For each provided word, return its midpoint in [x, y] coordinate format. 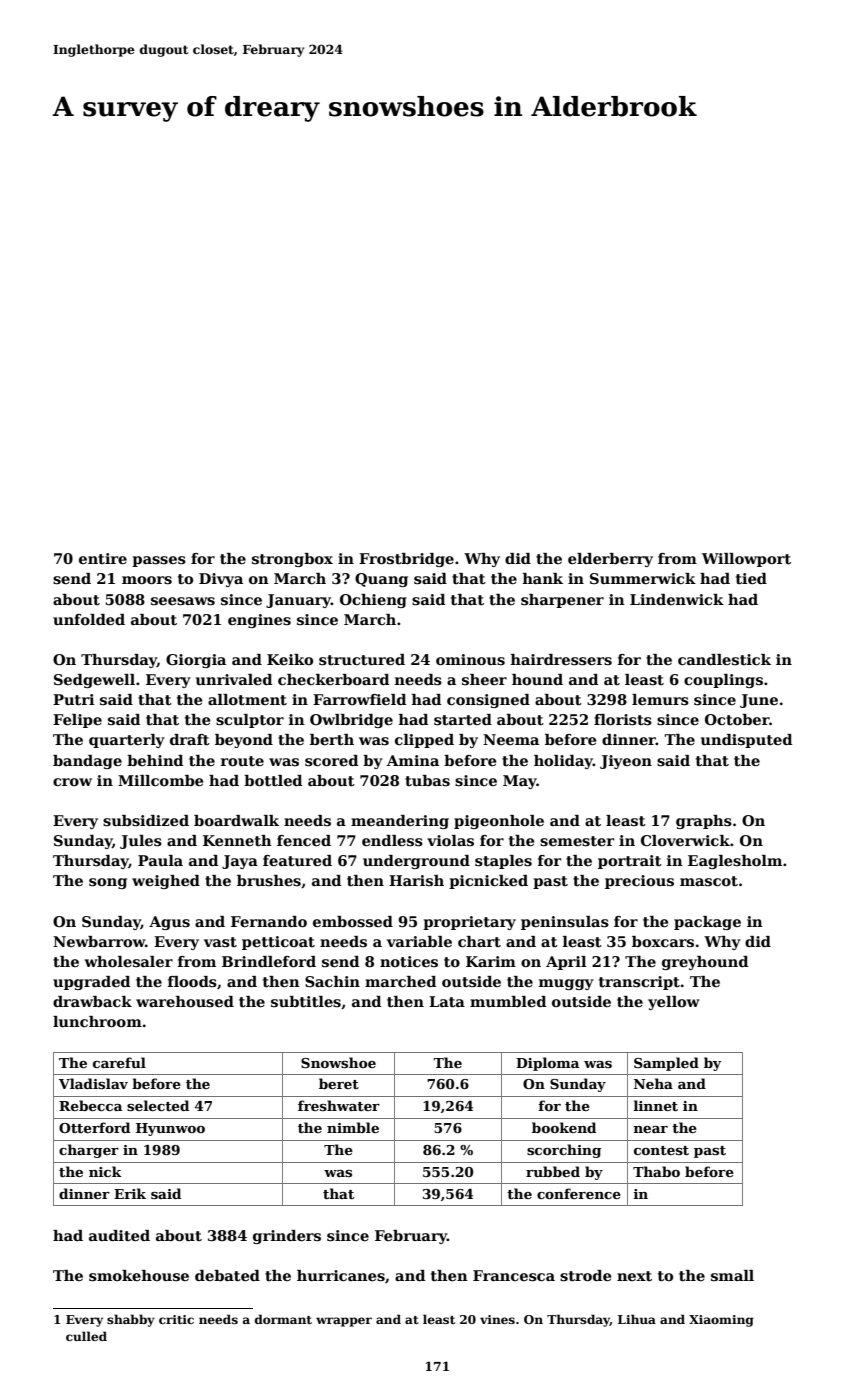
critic [176, 1319]
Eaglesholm [735, 862]
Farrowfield [359, 699]
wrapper [344, 1322]
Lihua [637, 1319]
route [242, 761]
